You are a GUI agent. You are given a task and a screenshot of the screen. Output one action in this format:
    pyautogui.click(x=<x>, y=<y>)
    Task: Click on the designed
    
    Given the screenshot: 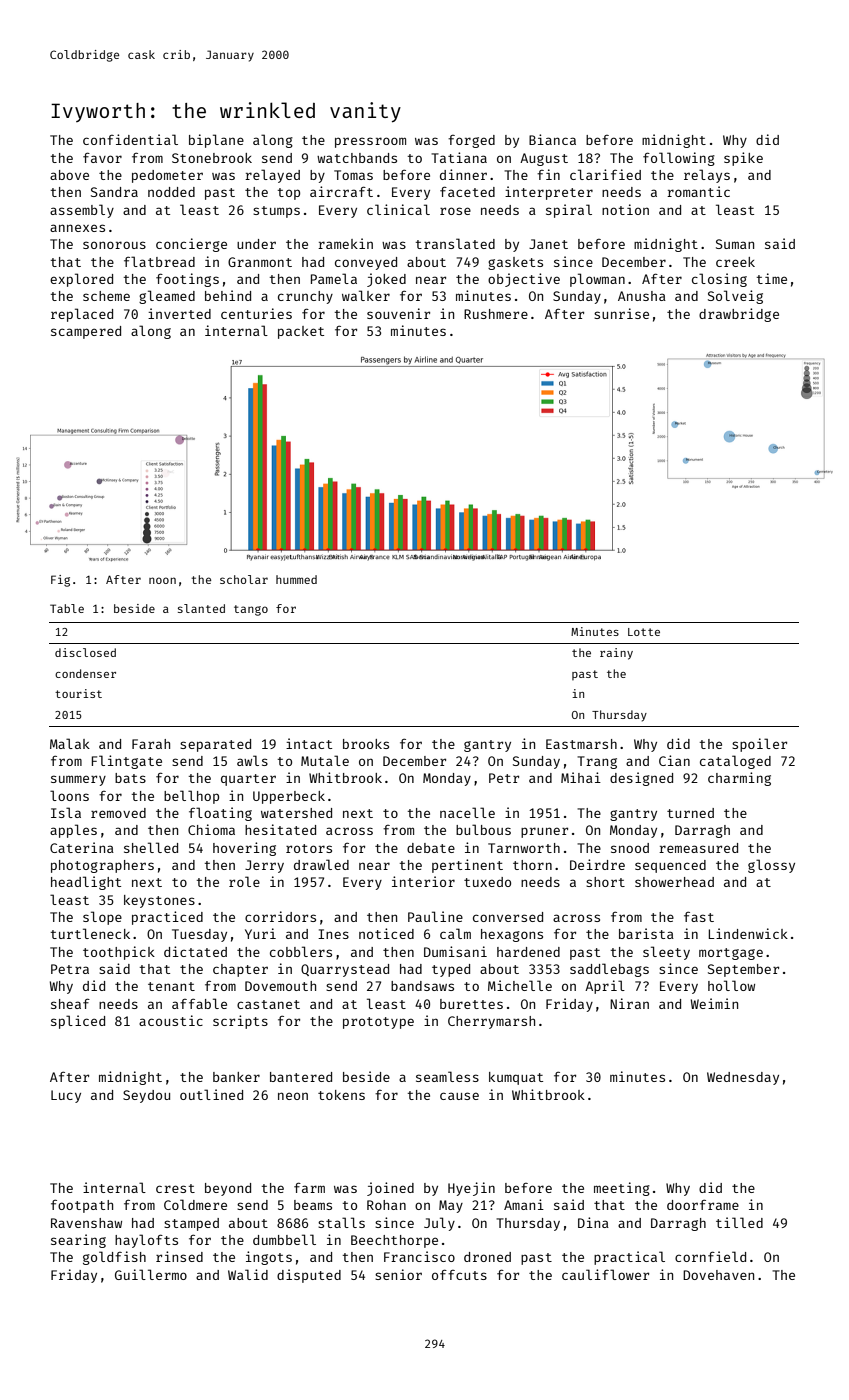 What is the action you would take?
    pyautogui.click(x=641, y=779)
